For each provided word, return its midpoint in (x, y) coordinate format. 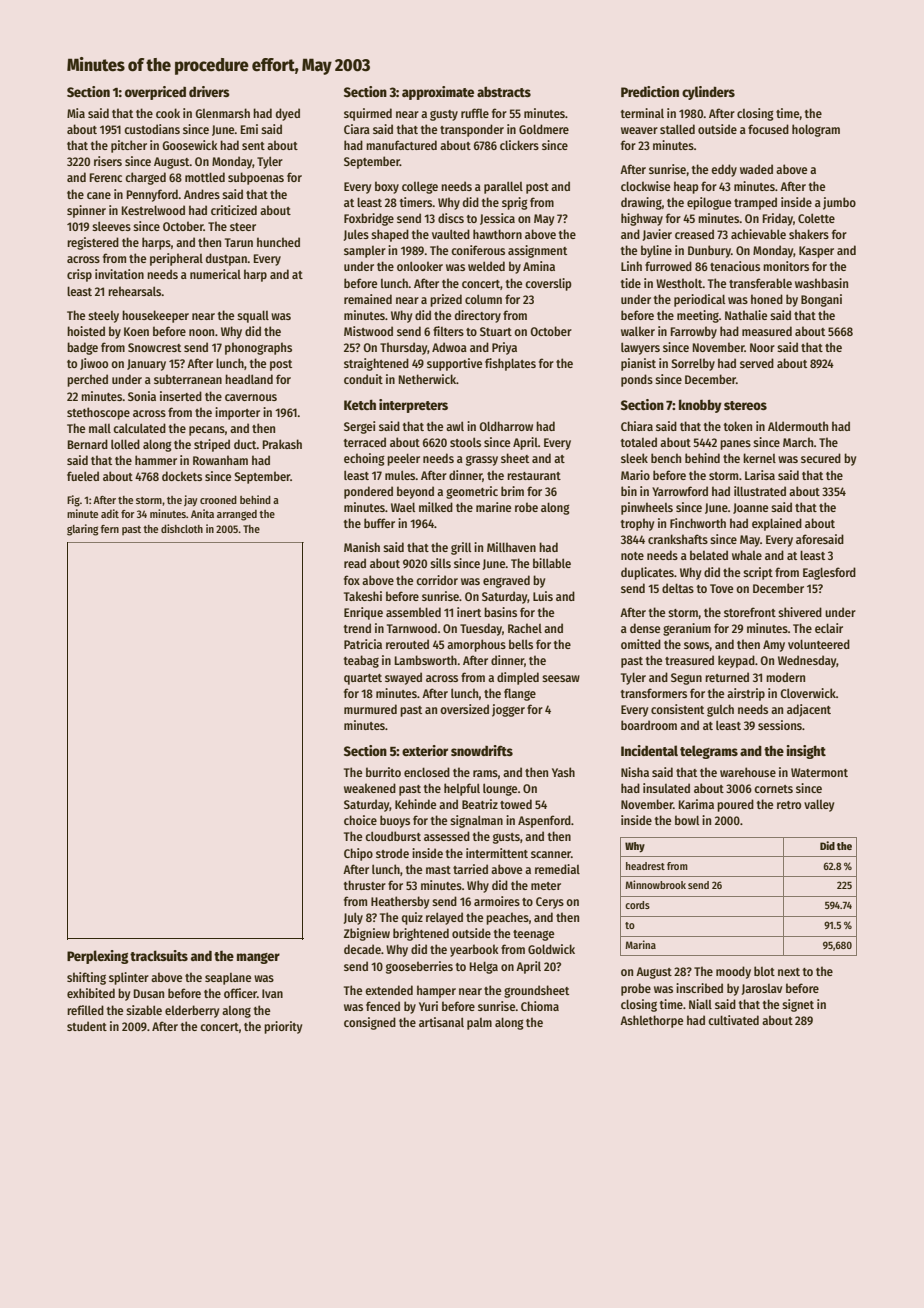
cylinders (708, 93)
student (87, 1026)
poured (735, 805)
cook (168, 113)
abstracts (504, 91)
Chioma (540, 1006)
